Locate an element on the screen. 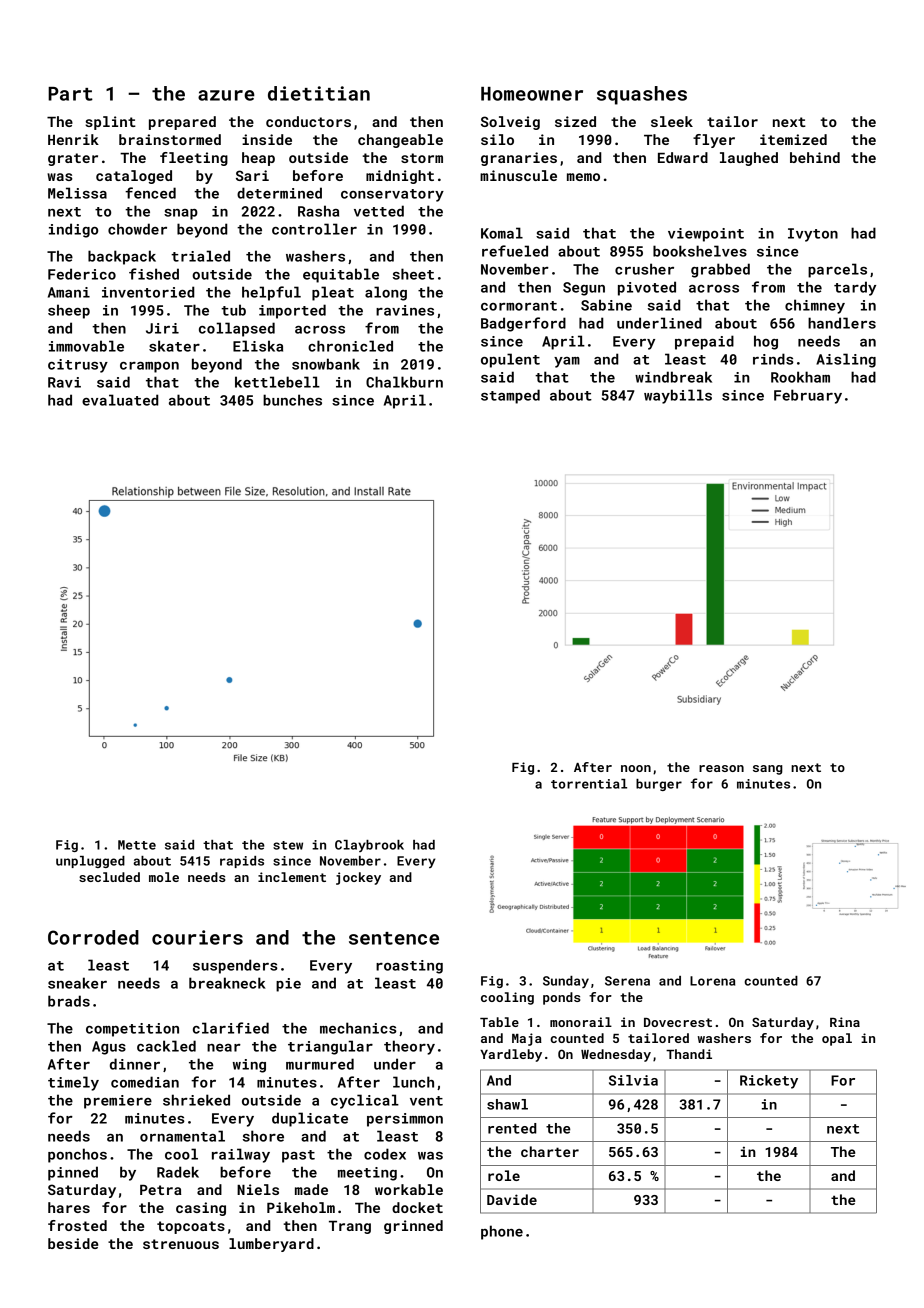 This screenshot has height=1308, width=924. lumberyard is located at coordinates (271, 1245).
